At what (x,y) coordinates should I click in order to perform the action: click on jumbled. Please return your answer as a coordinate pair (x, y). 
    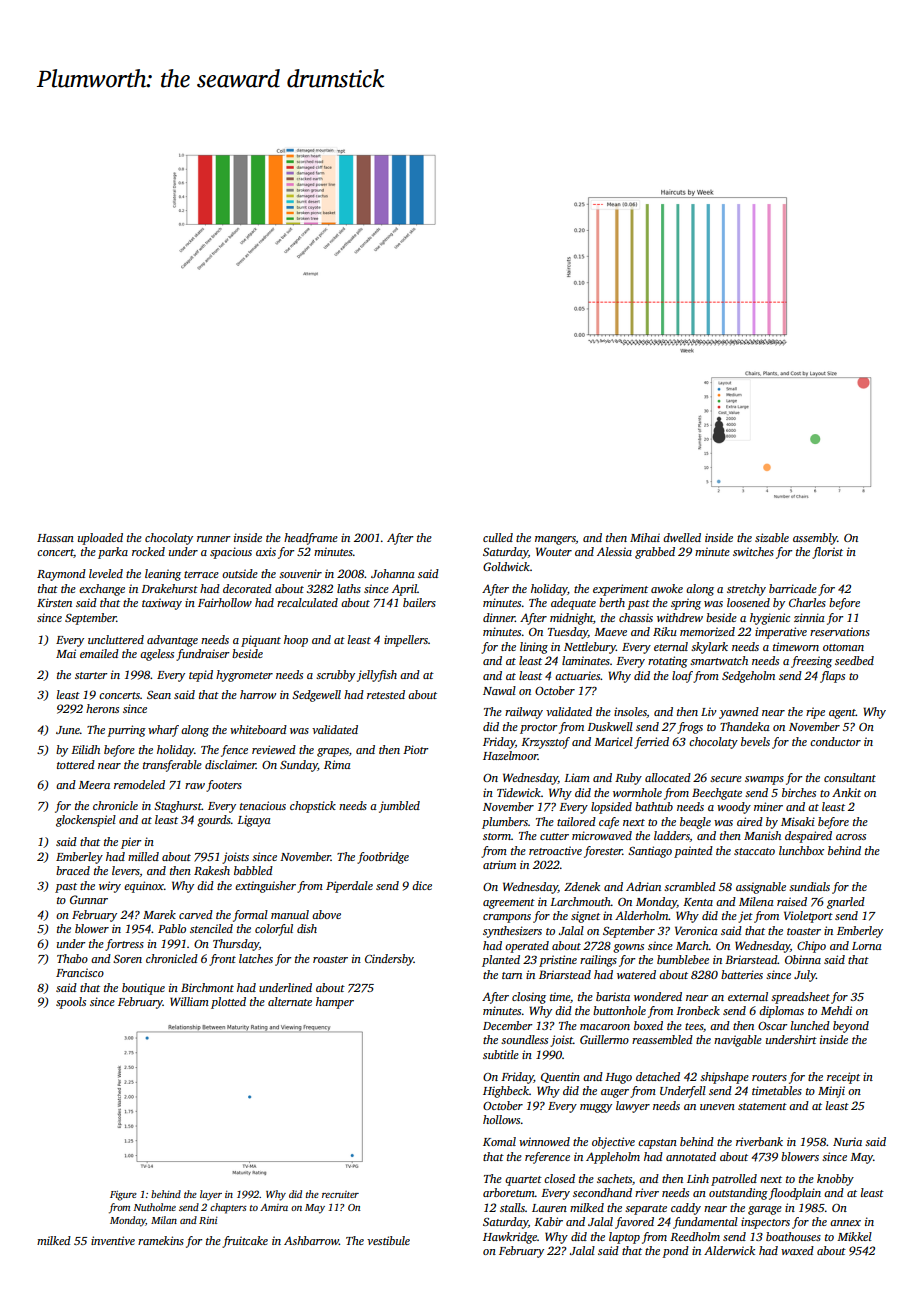
    Looking at the image, I should click on (399, 807).
